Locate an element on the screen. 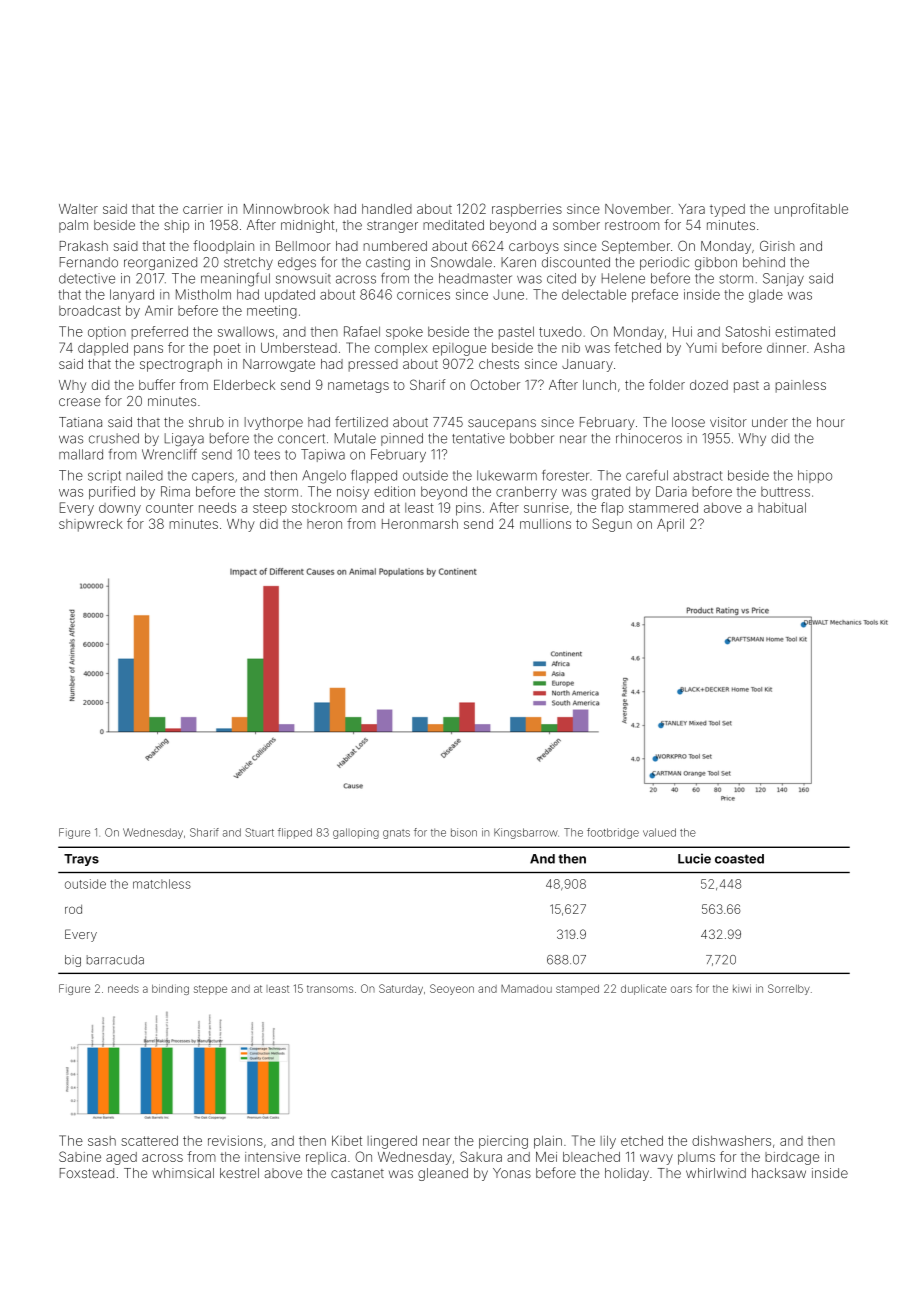  Mei is located at coordinates (546, 1157).
